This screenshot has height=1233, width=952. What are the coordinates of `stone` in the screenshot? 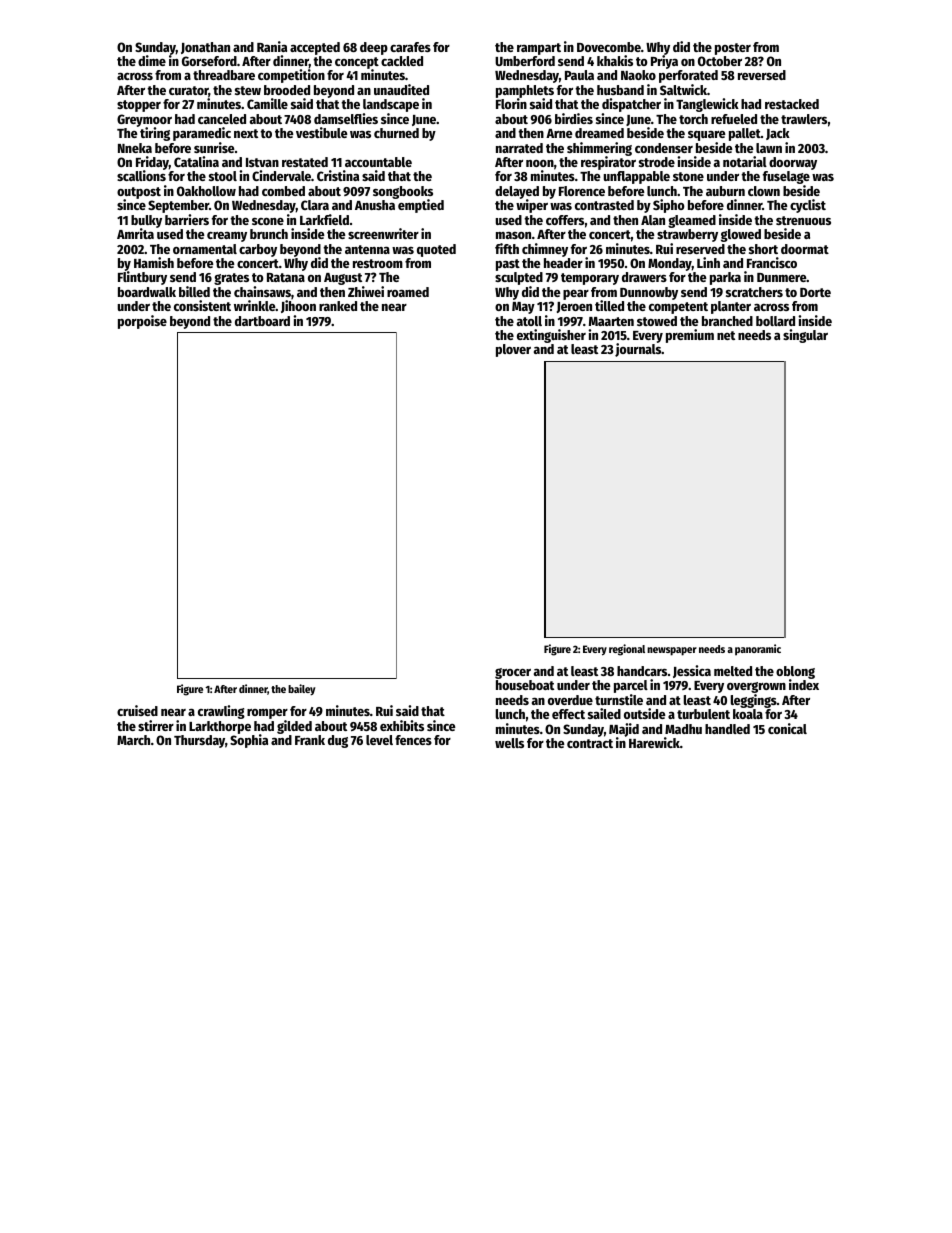 It's located at (688, 176).
